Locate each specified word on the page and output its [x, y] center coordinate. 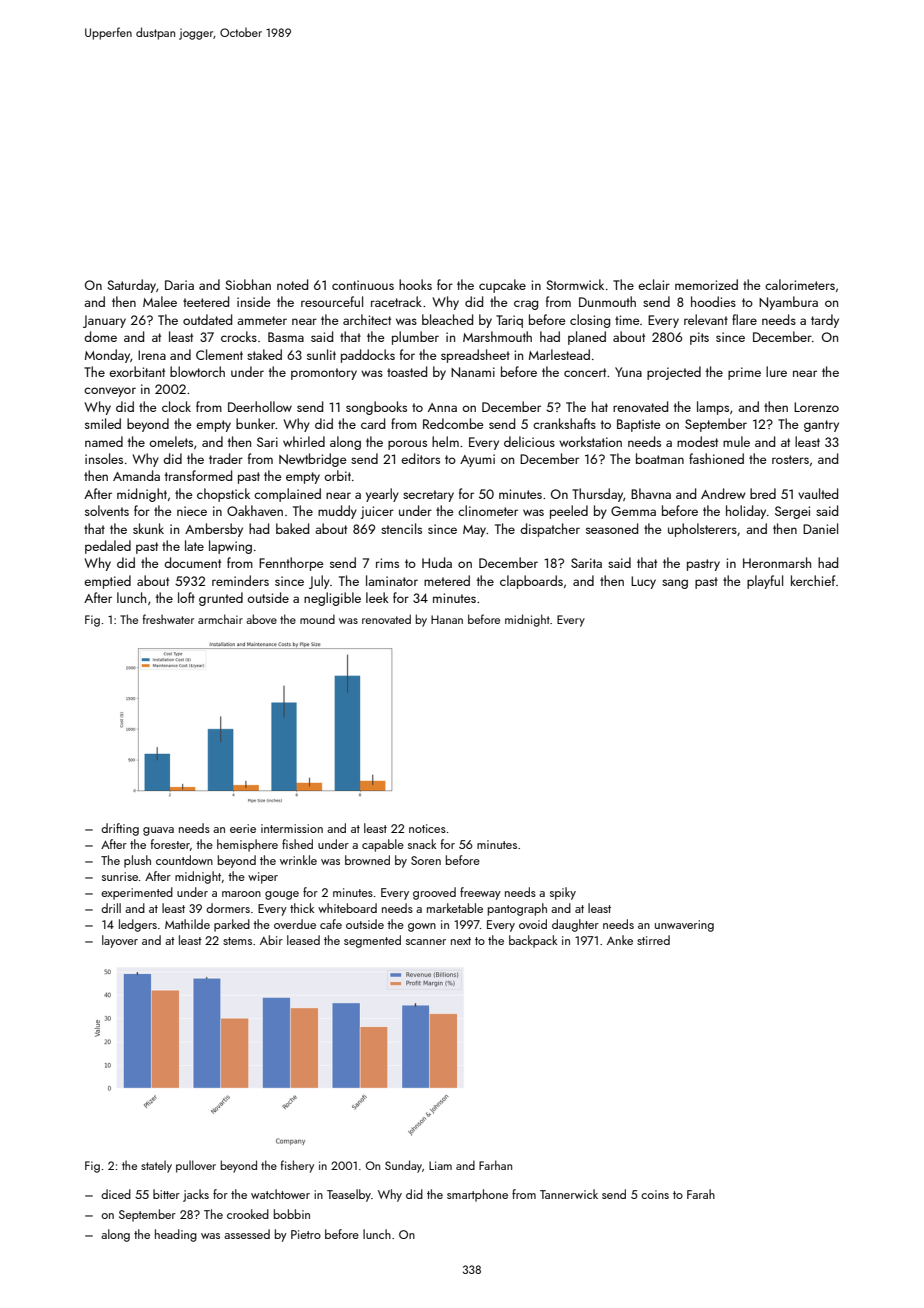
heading [176, 1235]
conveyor [110, 392]
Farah [701, 1194]
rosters [790, 459]
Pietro [306, 1234]
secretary [428, 496]
